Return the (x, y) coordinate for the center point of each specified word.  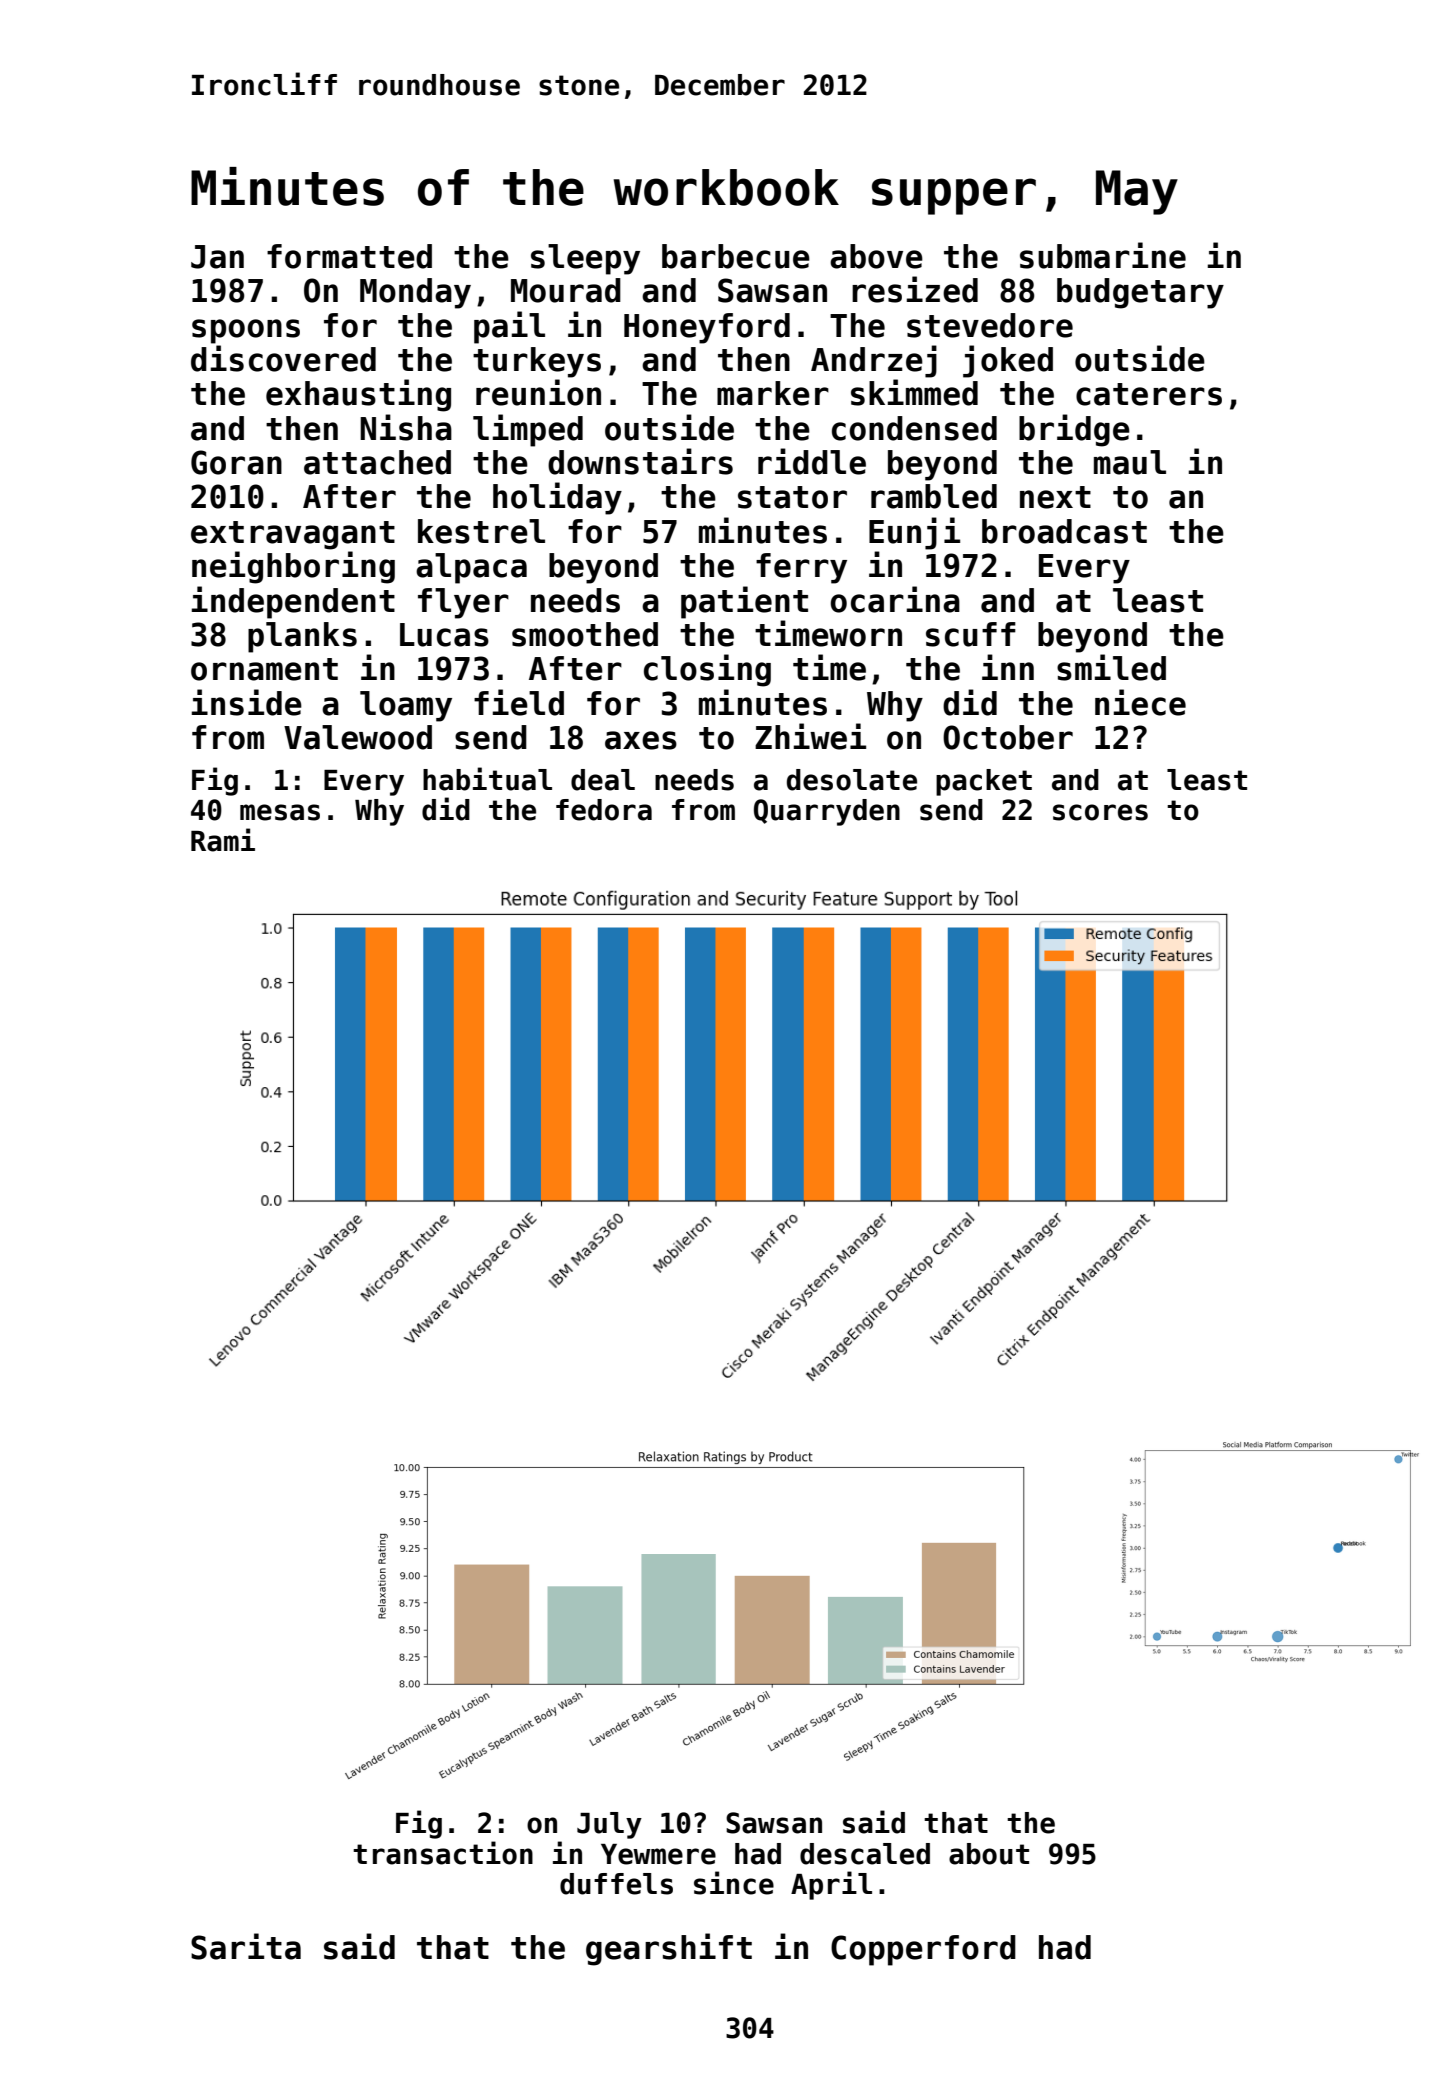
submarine (1103, 255)
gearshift (669, 1949)
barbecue (736, 256)
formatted (349, 256)
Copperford (923, 1950)
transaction (443, 1853)
